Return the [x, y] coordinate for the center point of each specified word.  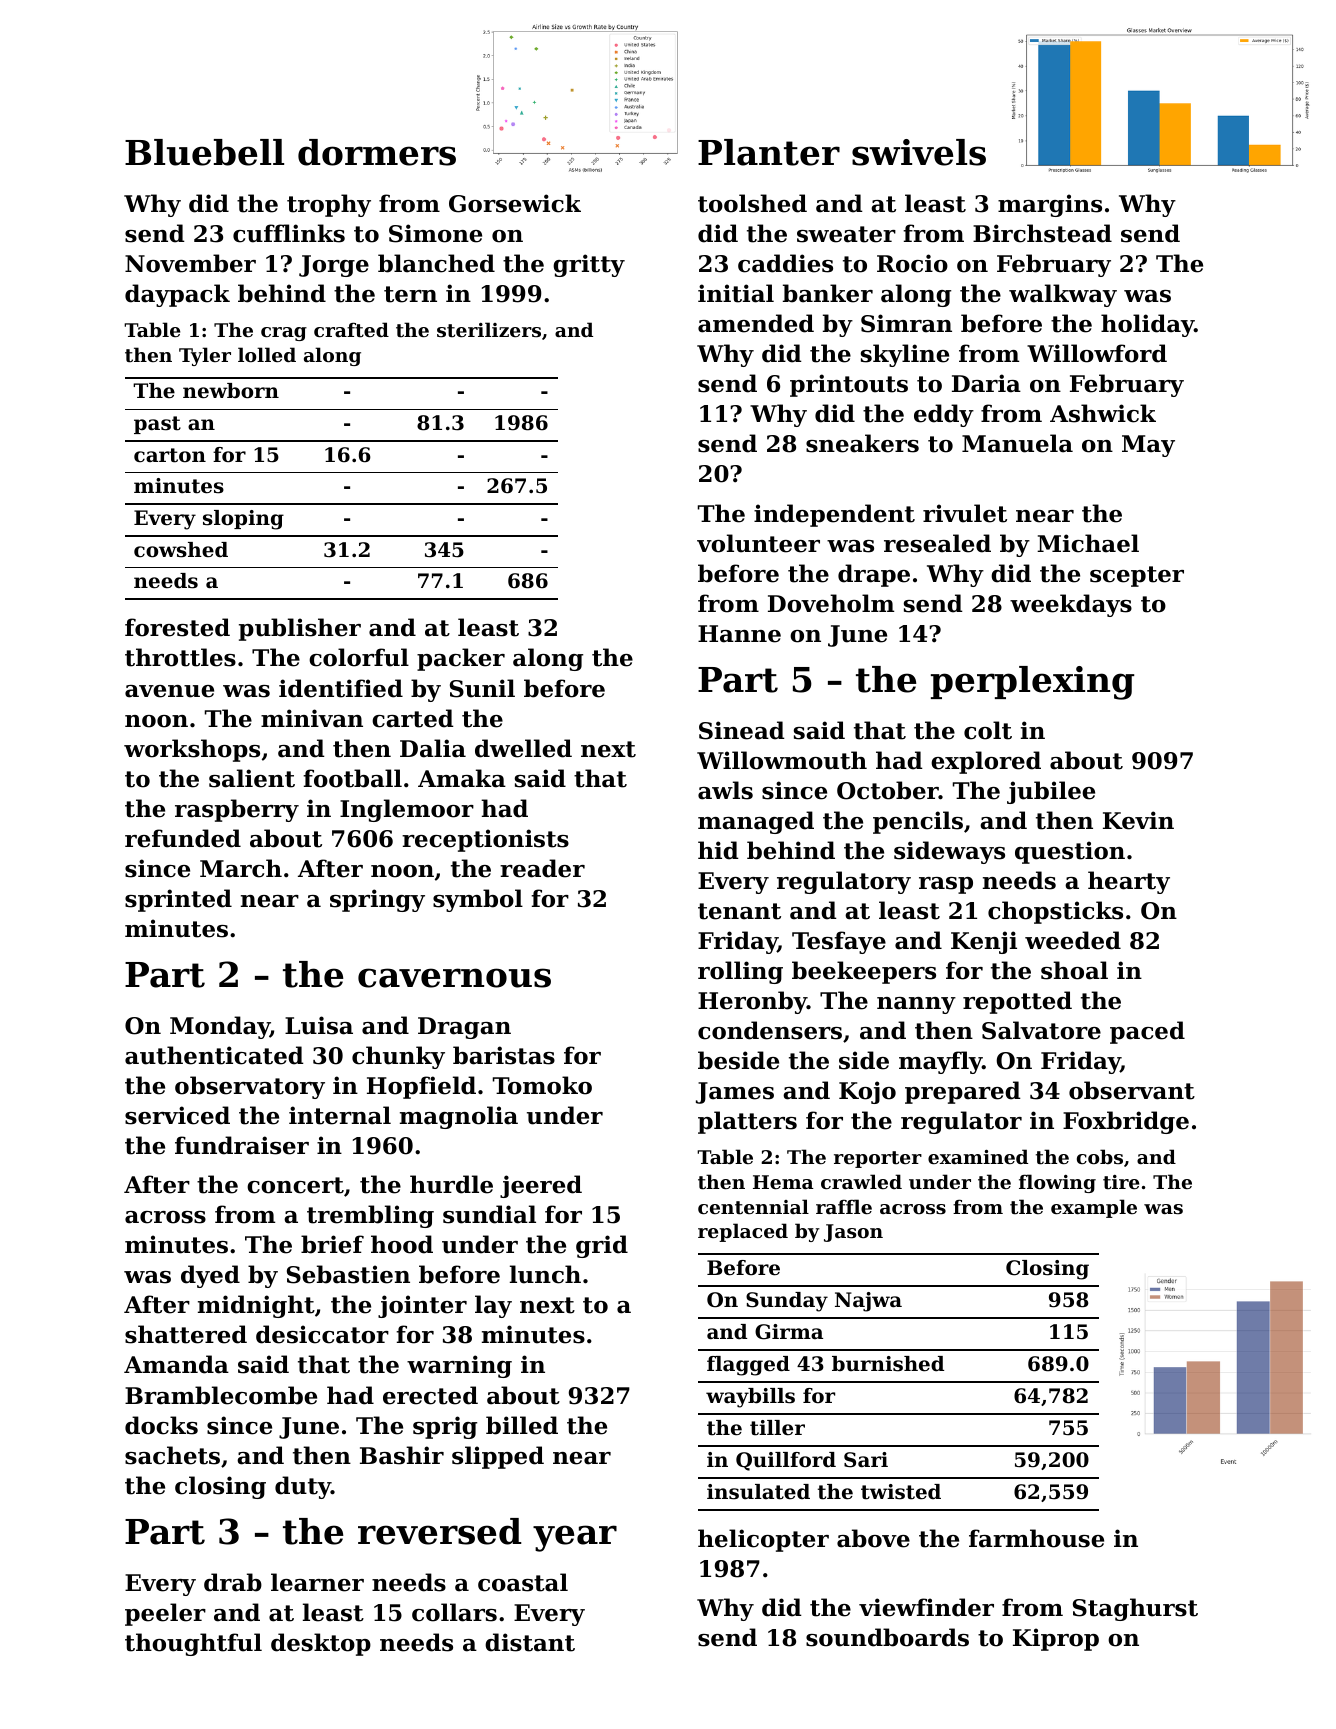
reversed [440, 1531]
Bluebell [204, 152]
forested [177, 627]
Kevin [1138, 820]
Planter [769, 152]
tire [1121, 1182]
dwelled [523, 748]
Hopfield [421, 1087]
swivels [919, 152]
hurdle [451, 1184]
